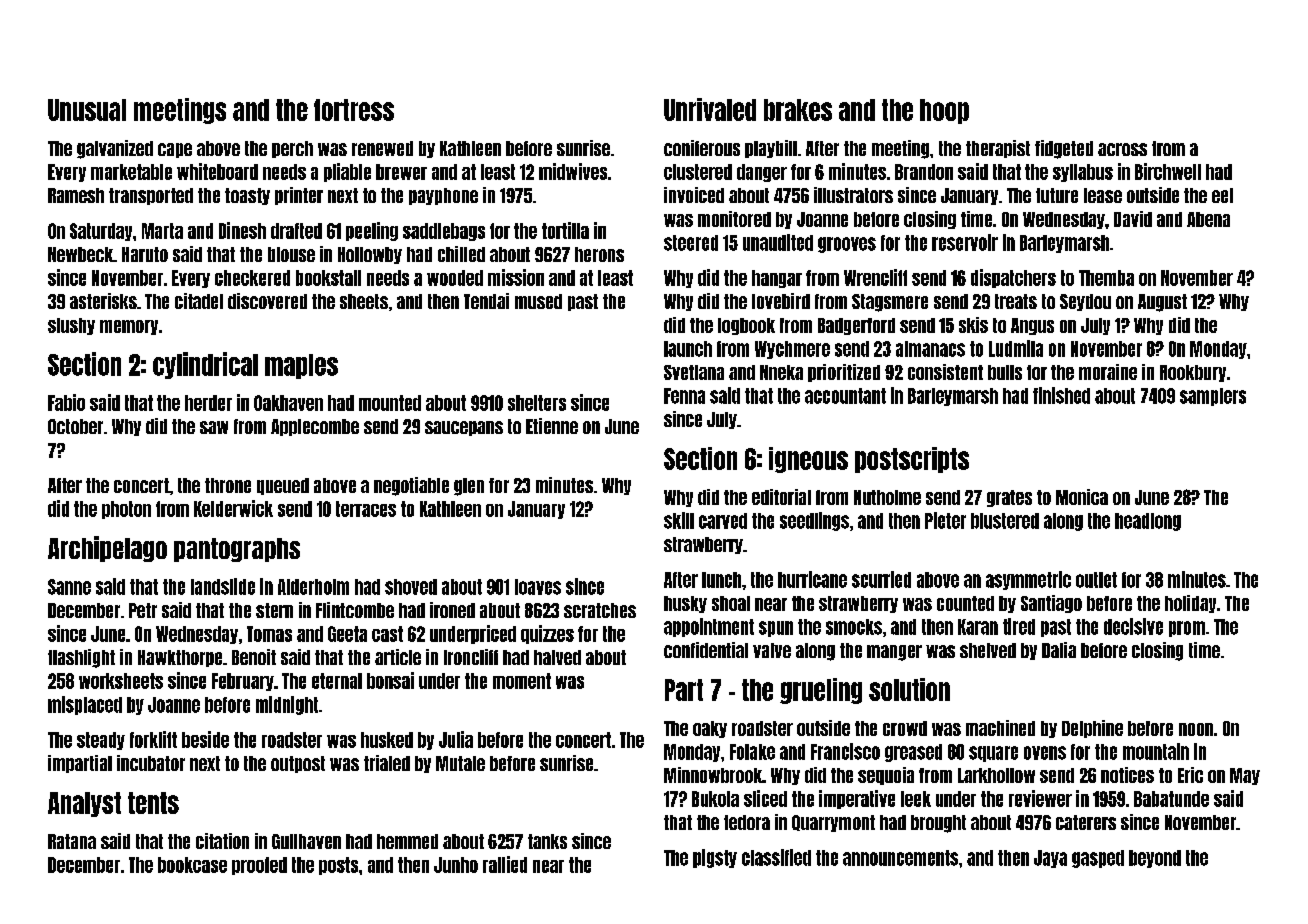 The image size is (1308, 924). I want to click on Applecombe, so click(315, 427).
